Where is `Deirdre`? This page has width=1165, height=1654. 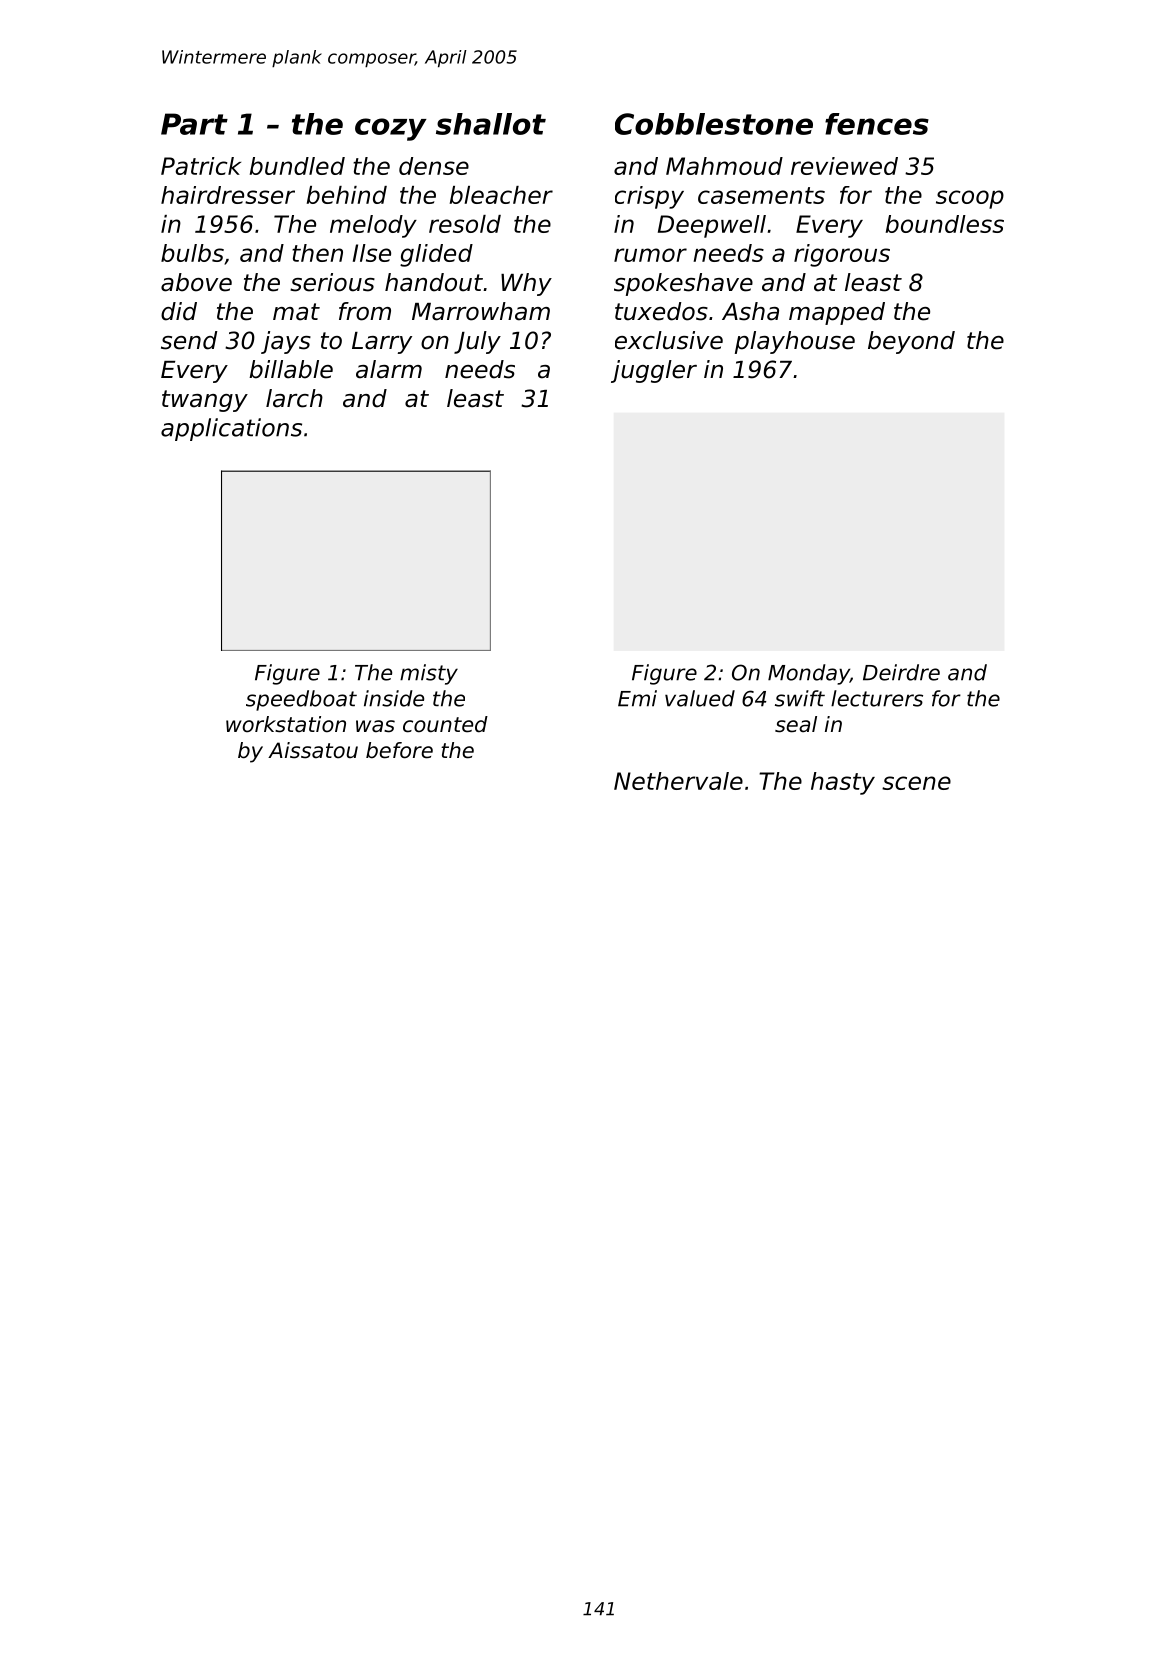
Deirdre is located at coordinates (901, 672).
